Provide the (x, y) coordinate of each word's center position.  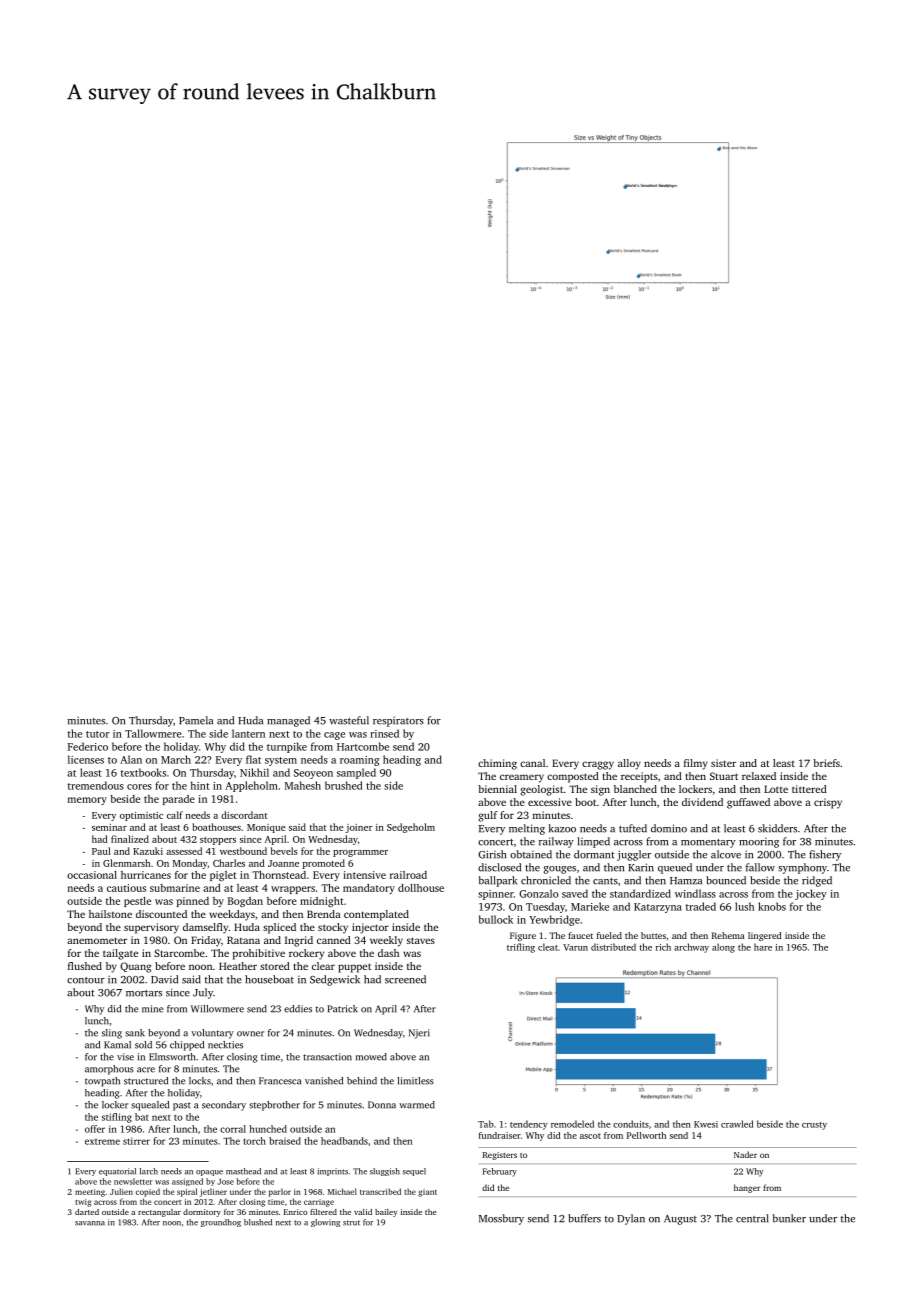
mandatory (369, 889)
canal (532, 763)
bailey (386, 1213)
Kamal (117, 1045)
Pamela (196, 720)
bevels (284, 851)
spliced (279, 928)
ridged (817, 881)
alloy (629, 764)
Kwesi (706, 1124)
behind (362, 1081)
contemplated (376, 915)
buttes (653, 935)
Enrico (295, 1212)
